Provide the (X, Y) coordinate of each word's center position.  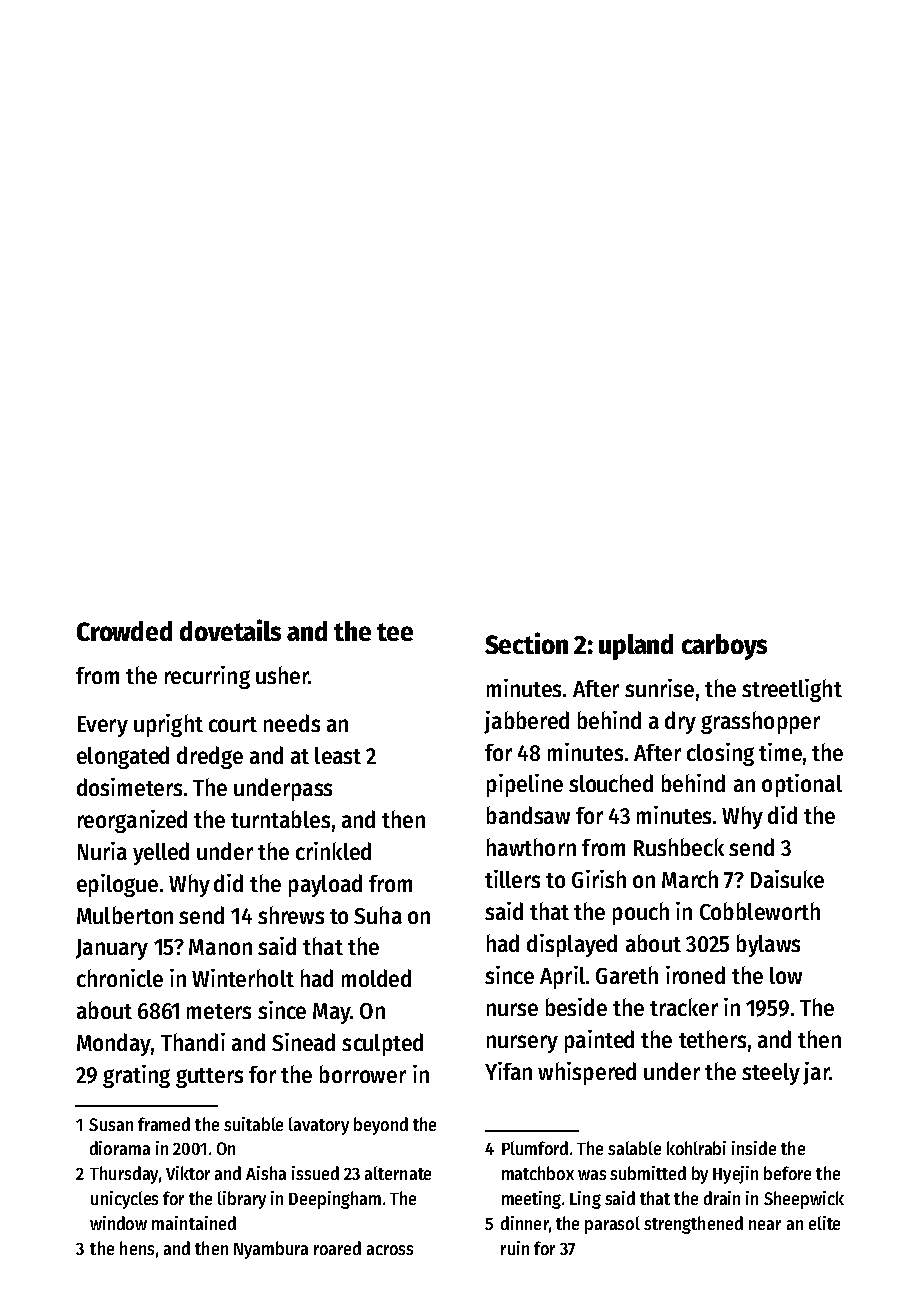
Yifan (508, 1071)
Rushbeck (679, 847)
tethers (712, 1039)
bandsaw (528, 815)
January (112, 949)
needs (292, 723)
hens (137, 1248)
